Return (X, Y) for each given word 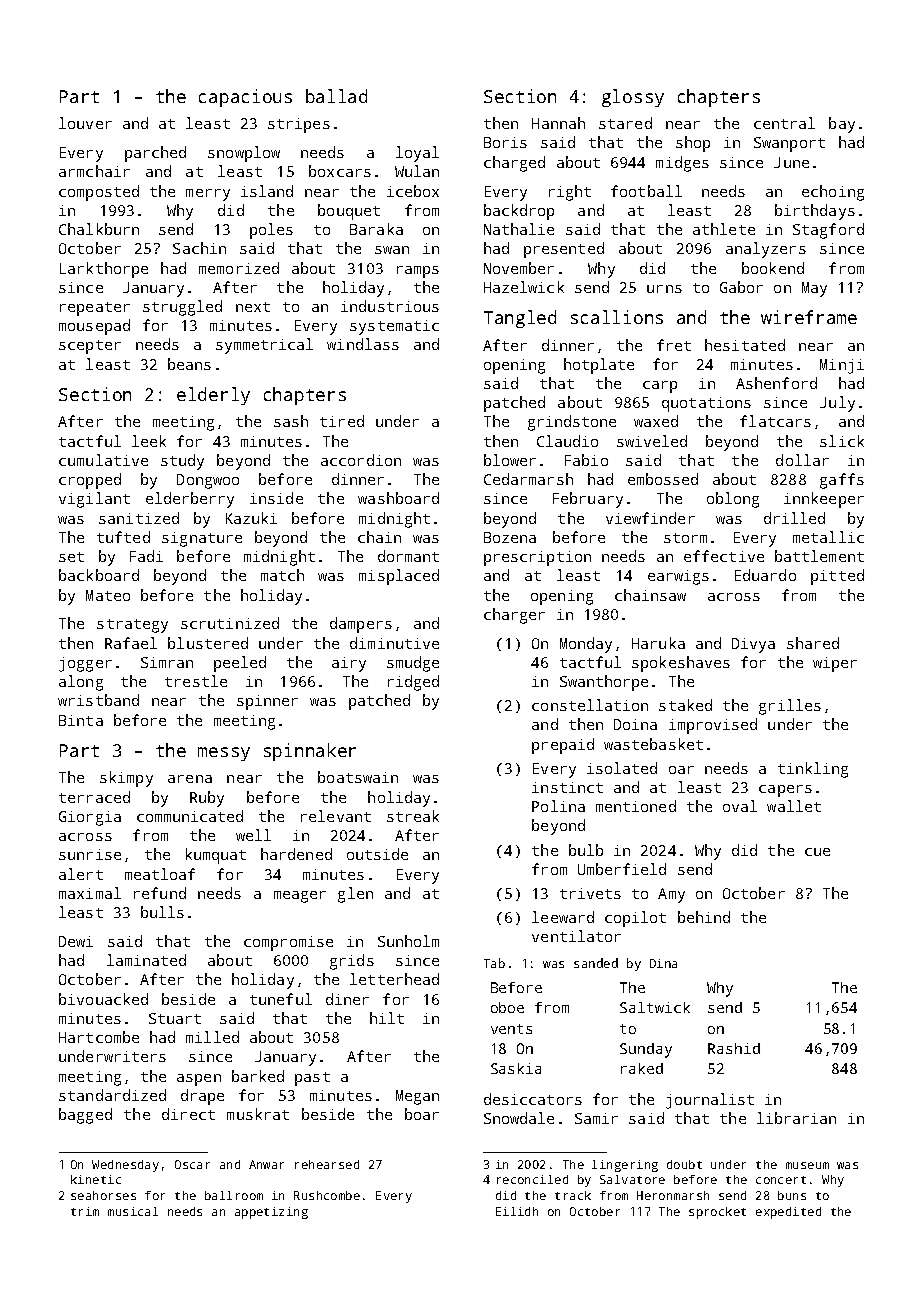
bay (842, 125)
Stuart (175, 1018)
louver (85, 123)
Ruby (207, 799)
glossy (633, 98)
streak (413, 816)
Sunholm (408, 941)
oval (740, 806)
